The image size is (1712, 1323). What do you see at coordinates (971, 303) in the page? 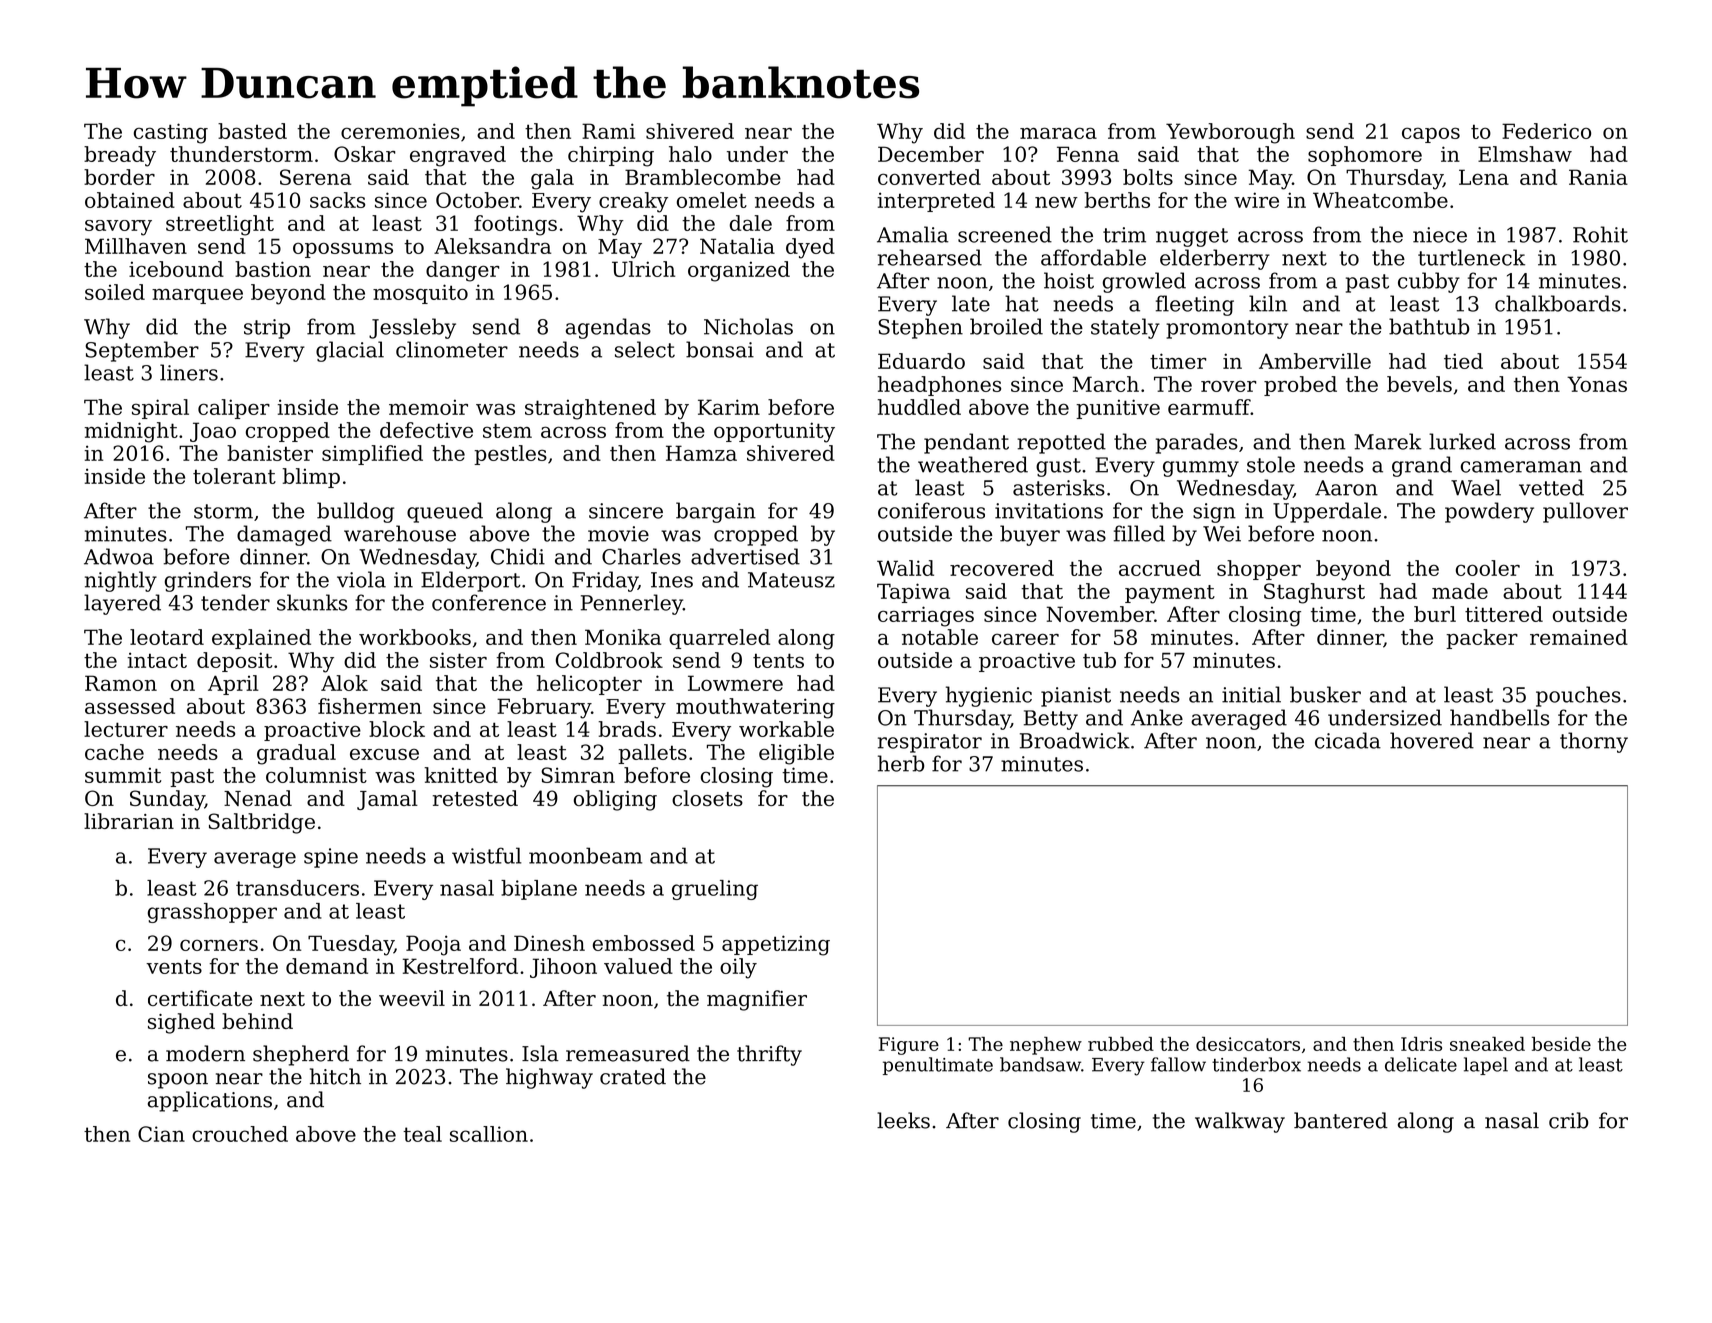
I see `late` at bounding box center [971, 303].
